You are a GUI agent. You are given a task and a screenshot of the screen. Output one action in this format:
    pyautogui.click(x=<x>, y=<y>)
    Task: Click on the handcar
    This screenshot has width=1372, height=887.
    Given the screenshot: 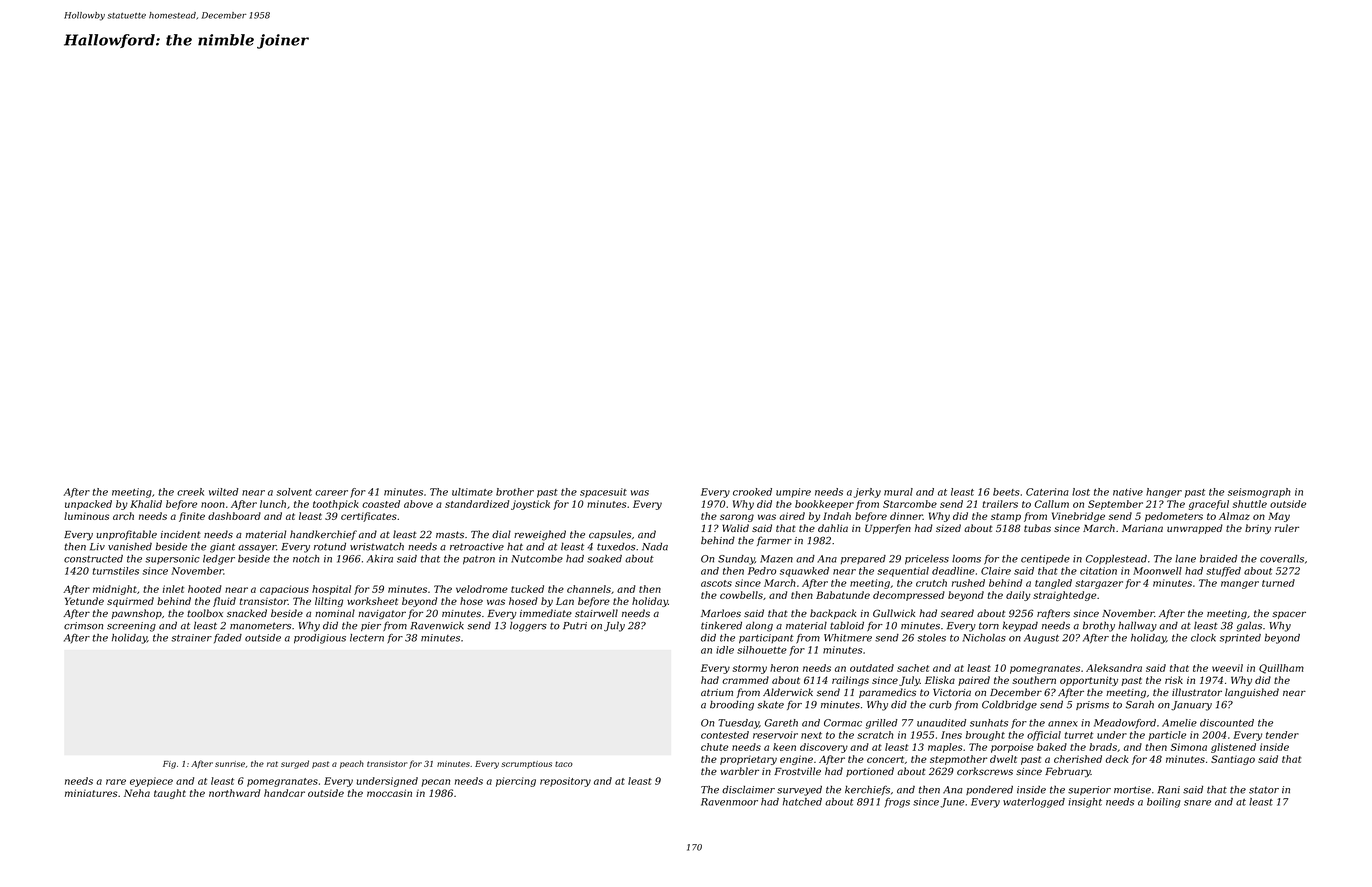 What is the action you would take?
    pyautogui.click(x=284, y=793)
